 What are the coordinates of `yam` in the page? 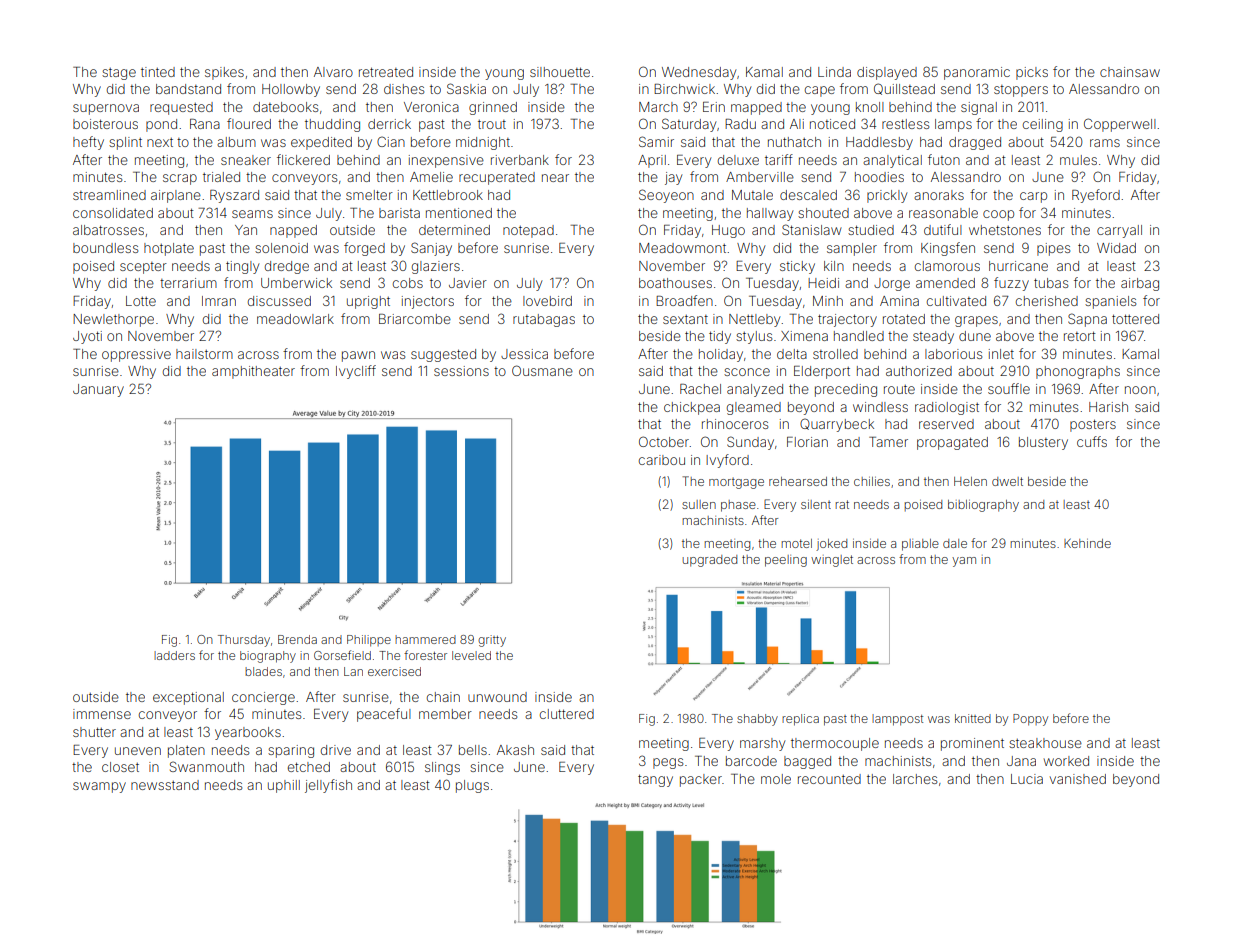 It's located at (964, 562).
